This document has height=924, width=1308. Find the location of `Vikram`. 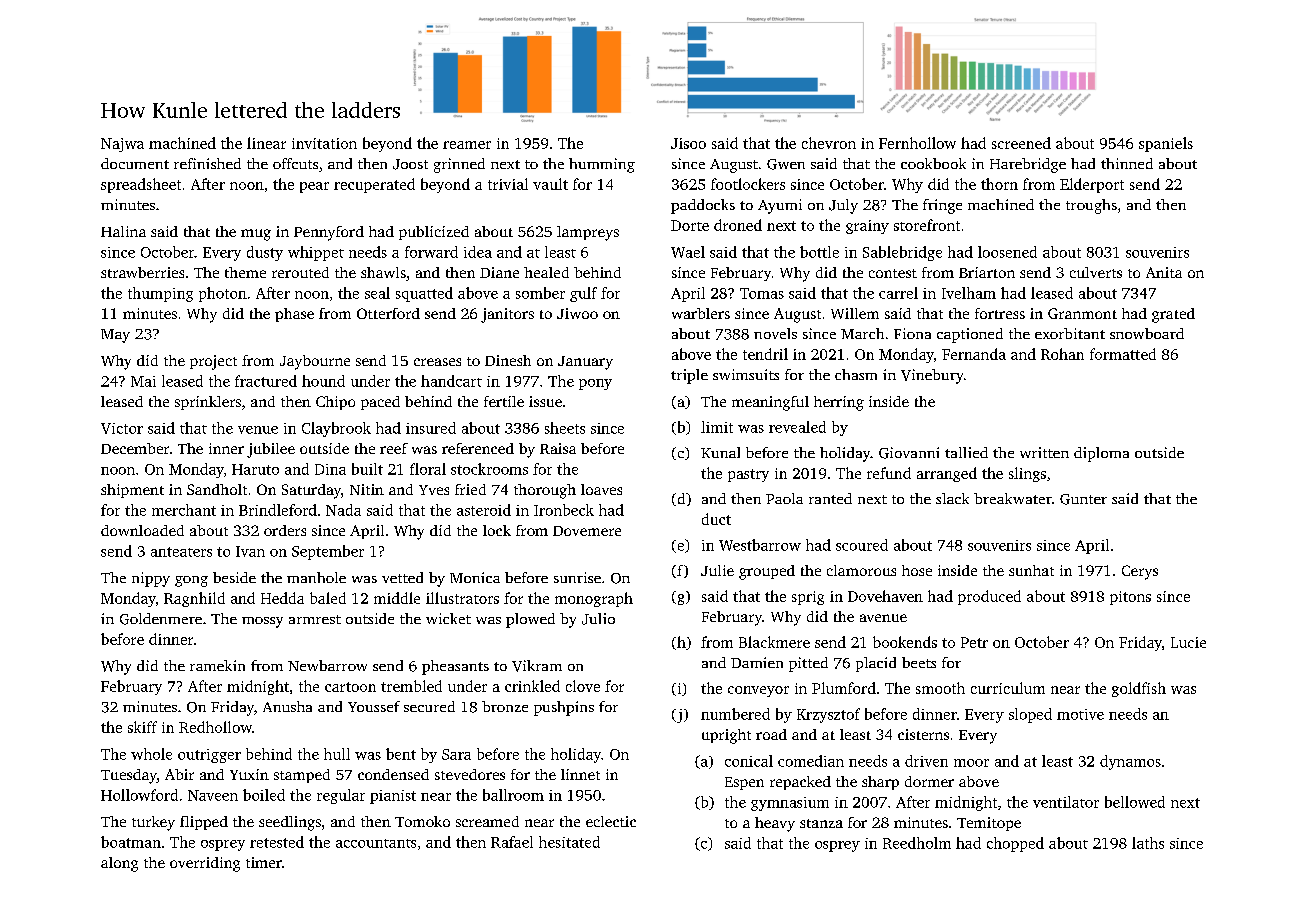

Vikram is located at coordinates (537, 666).
